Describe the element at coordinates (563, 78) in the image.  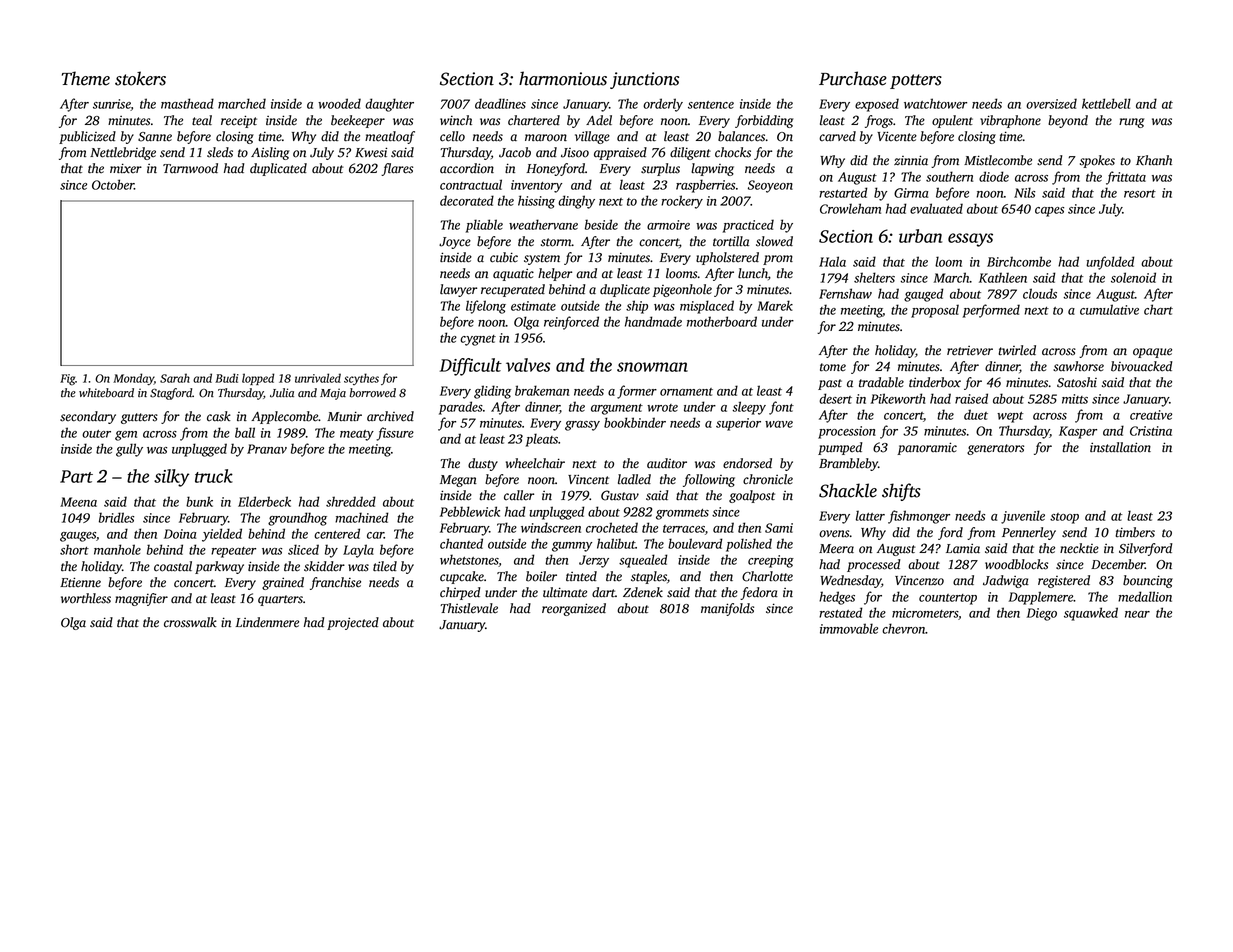
I see `harmonious` at that location.
